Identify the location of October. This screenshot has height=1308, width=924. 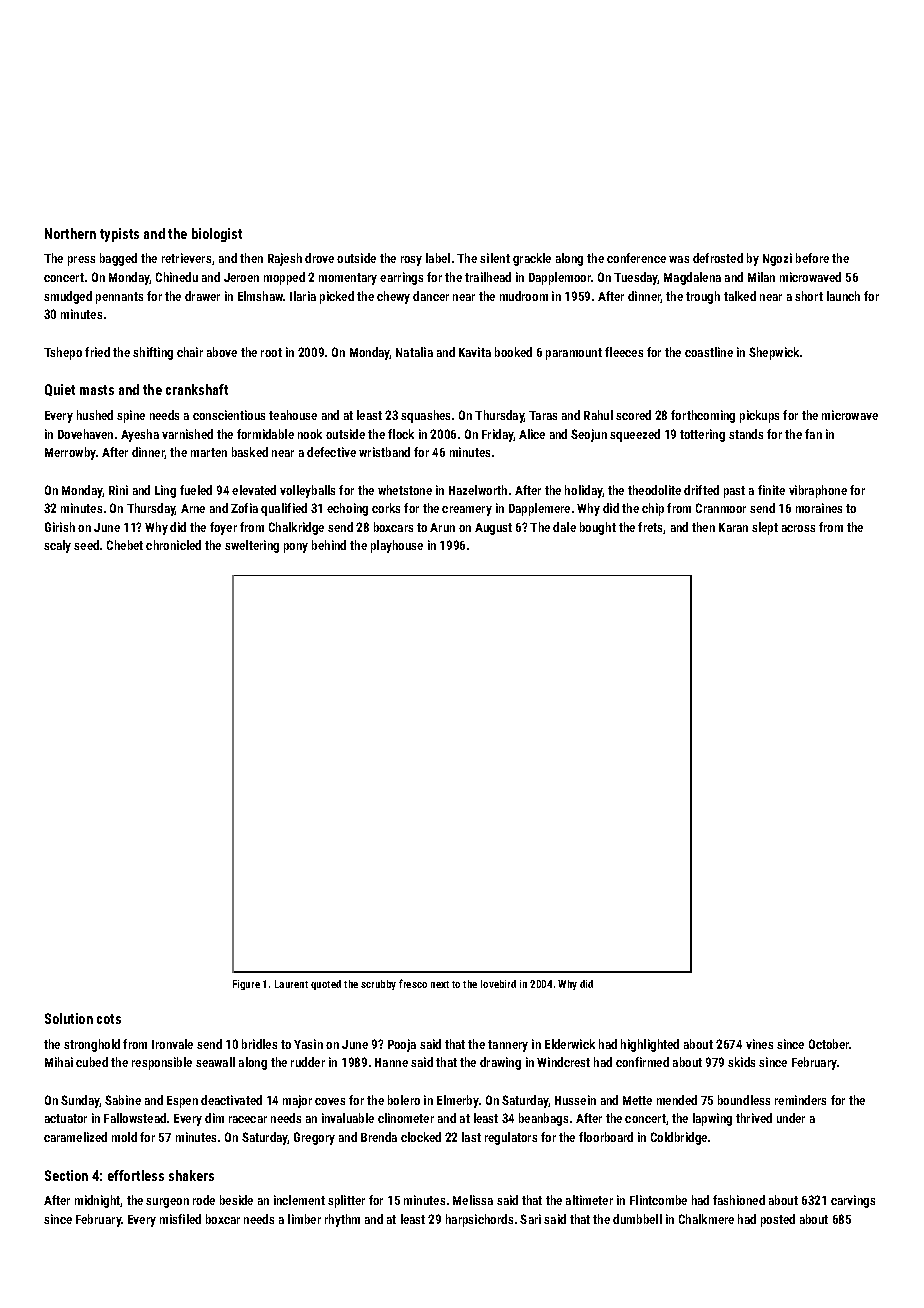
(829, 1044).
